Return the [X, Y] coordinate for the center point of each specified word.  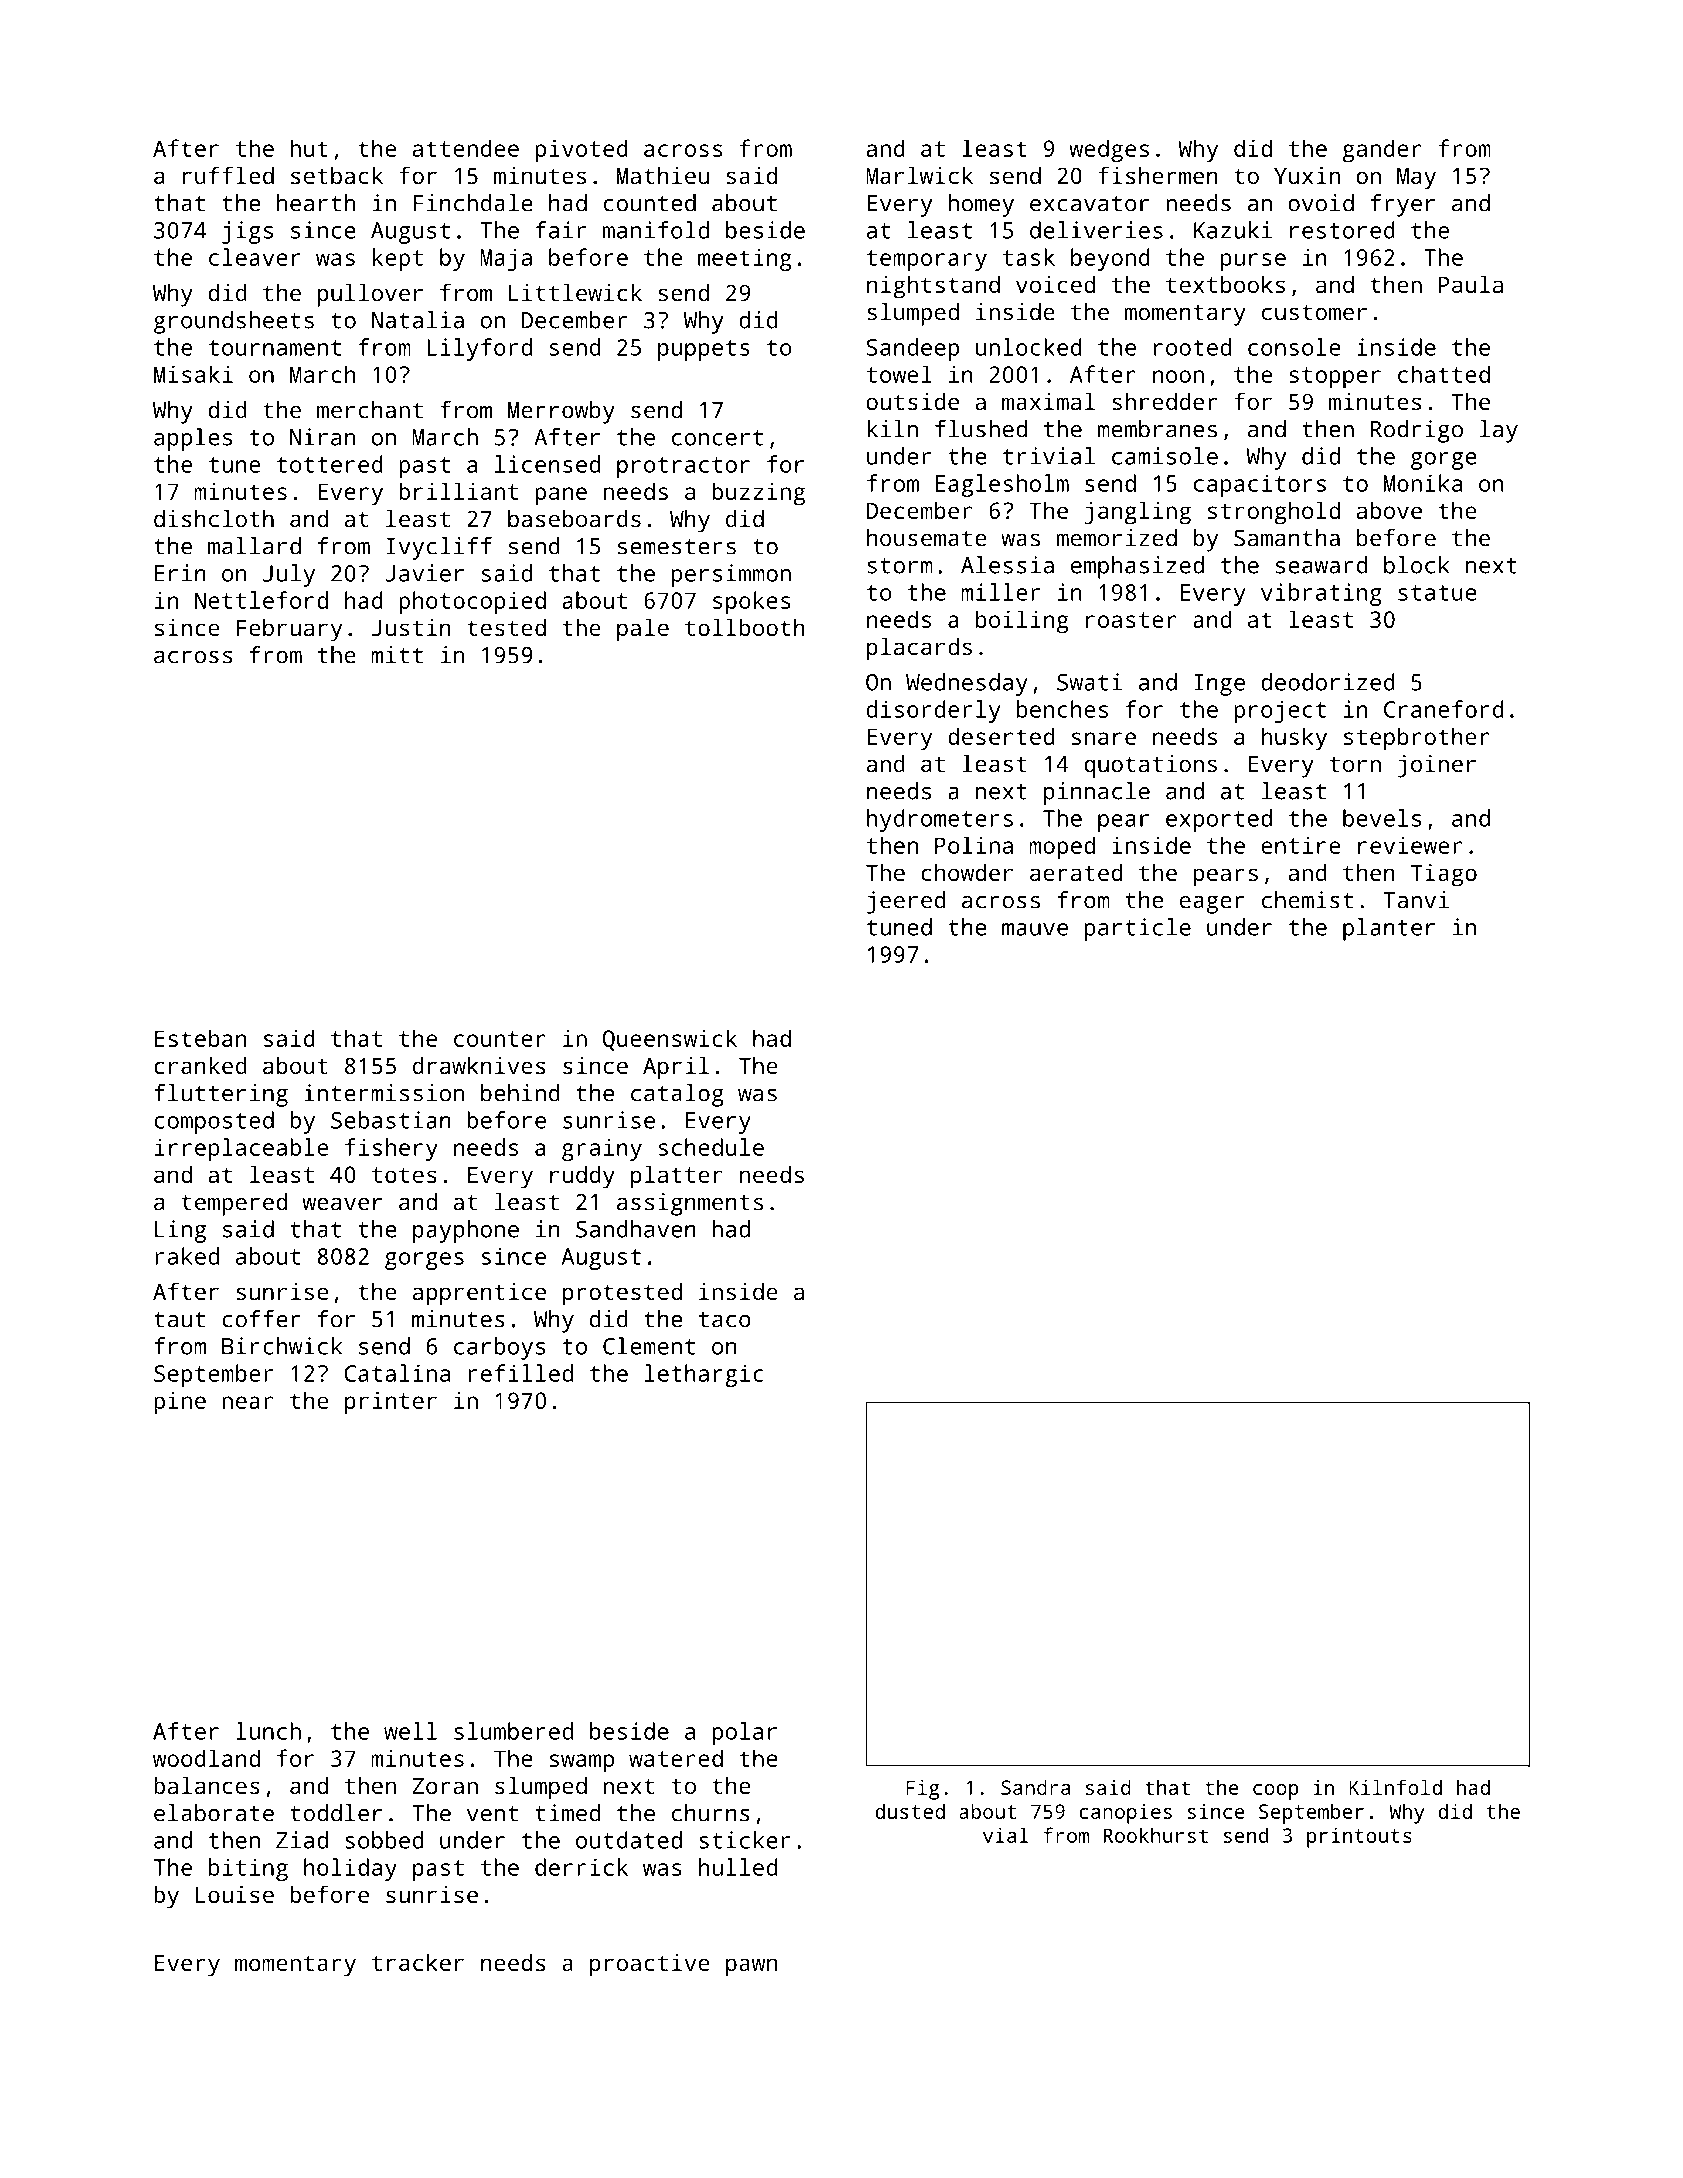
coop [1276, 1792]
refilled [521, 1373]
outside [912, 401]
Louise [235, 1894]
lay [1499, 431]
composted [214, 1122]
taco [725, 1320]
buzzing [758, 494]
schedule [711, 1147]
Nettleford [261, 600]
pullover [370, 295]
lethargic [704, 1375]
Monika [1423, 483]
